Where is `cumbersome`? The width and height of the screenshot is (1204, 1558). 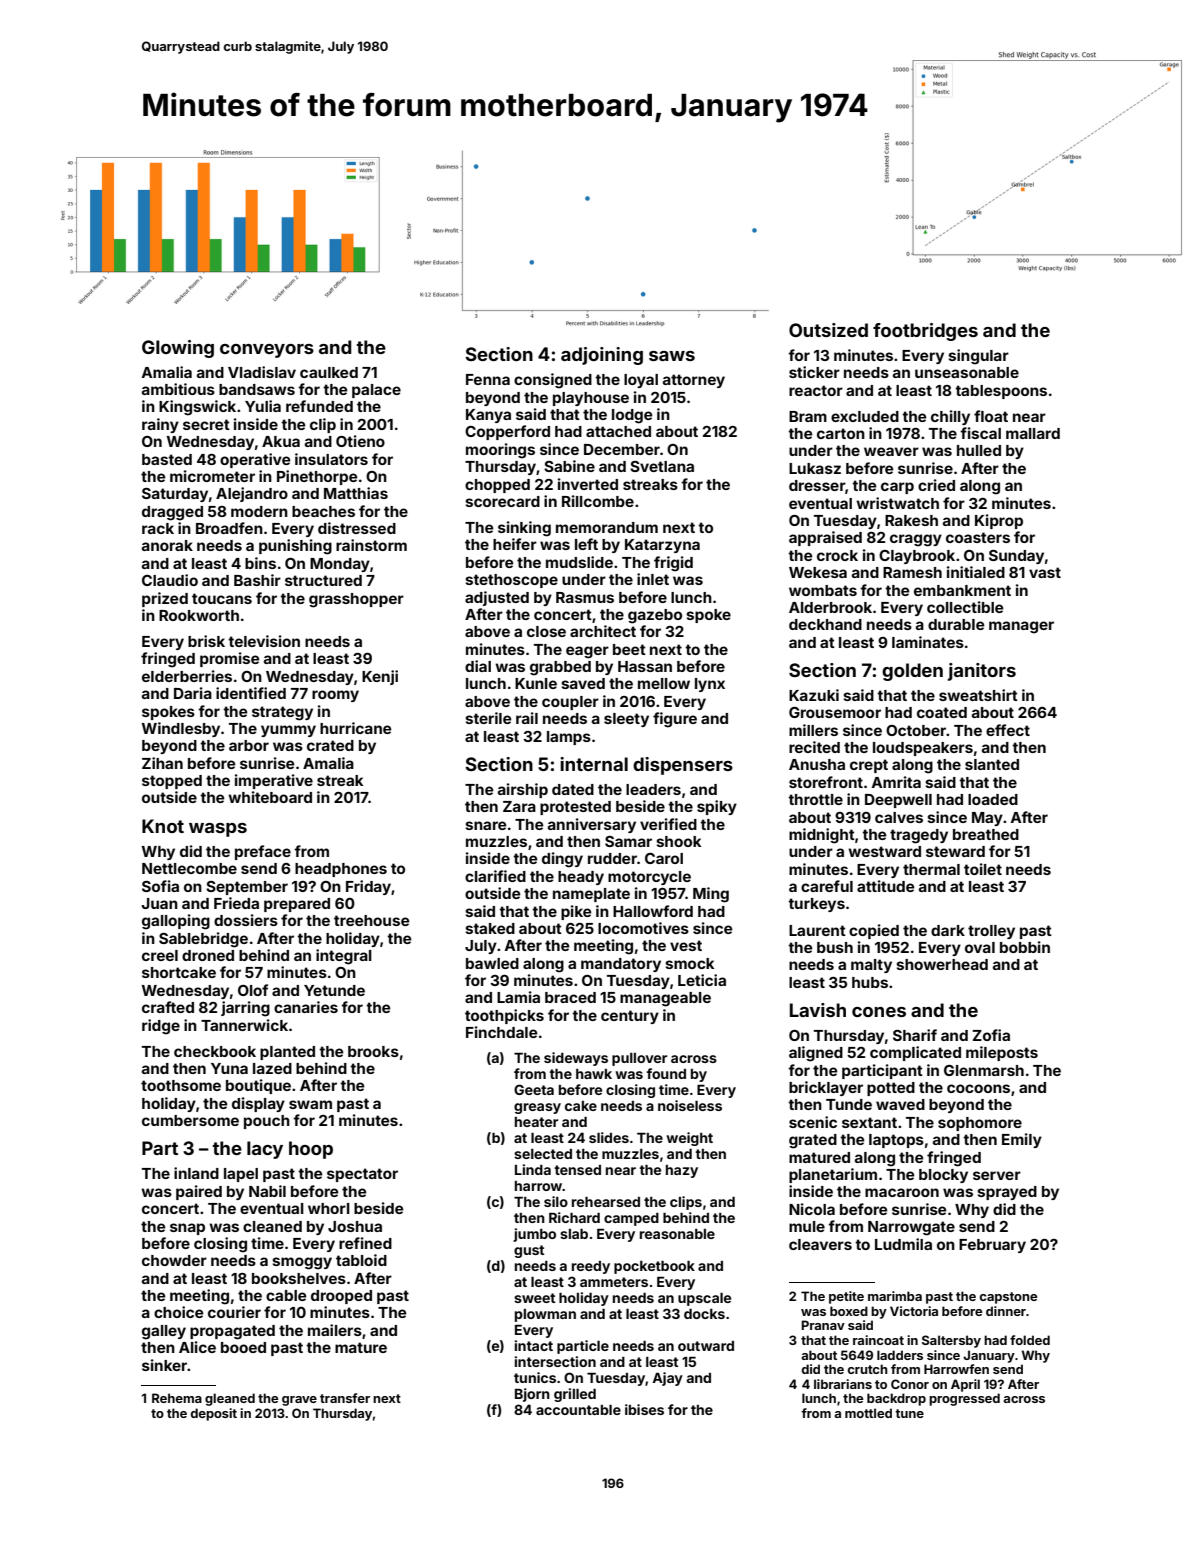
cumbersome is located at coordinates (190, 1120).
